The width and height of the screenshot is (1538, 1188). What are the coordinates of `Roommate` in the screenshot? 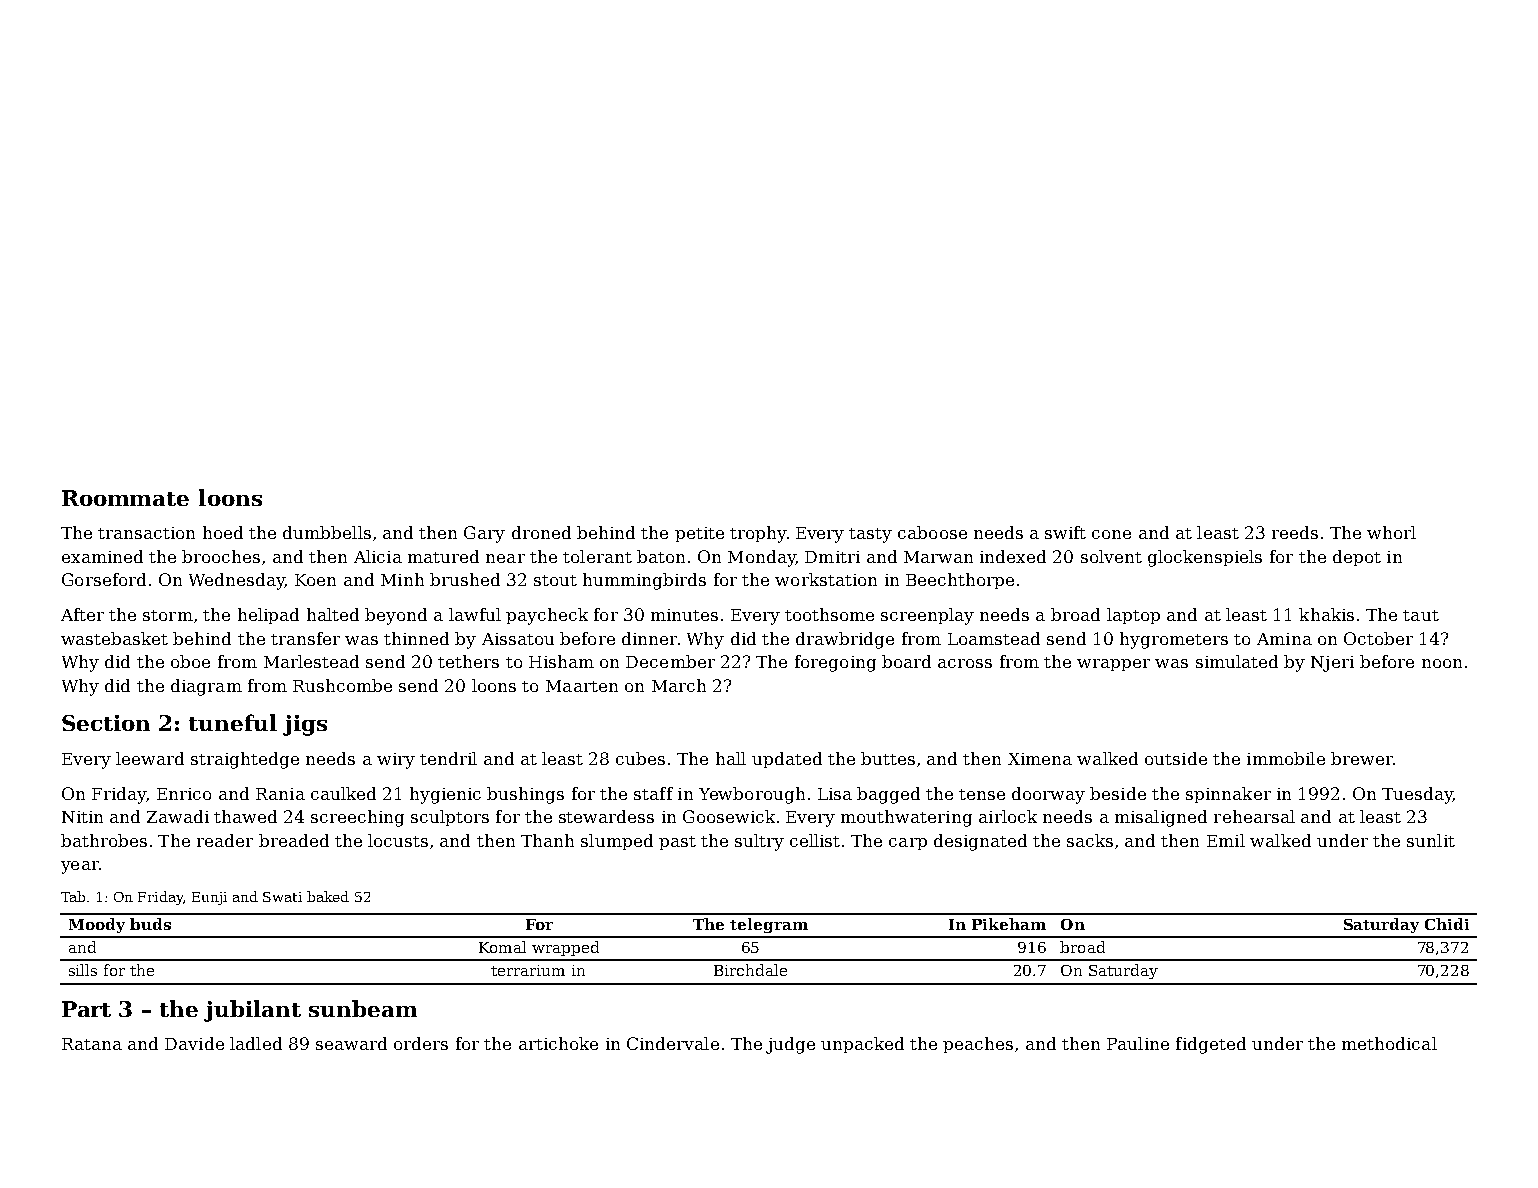 It's located at (125, 498).
